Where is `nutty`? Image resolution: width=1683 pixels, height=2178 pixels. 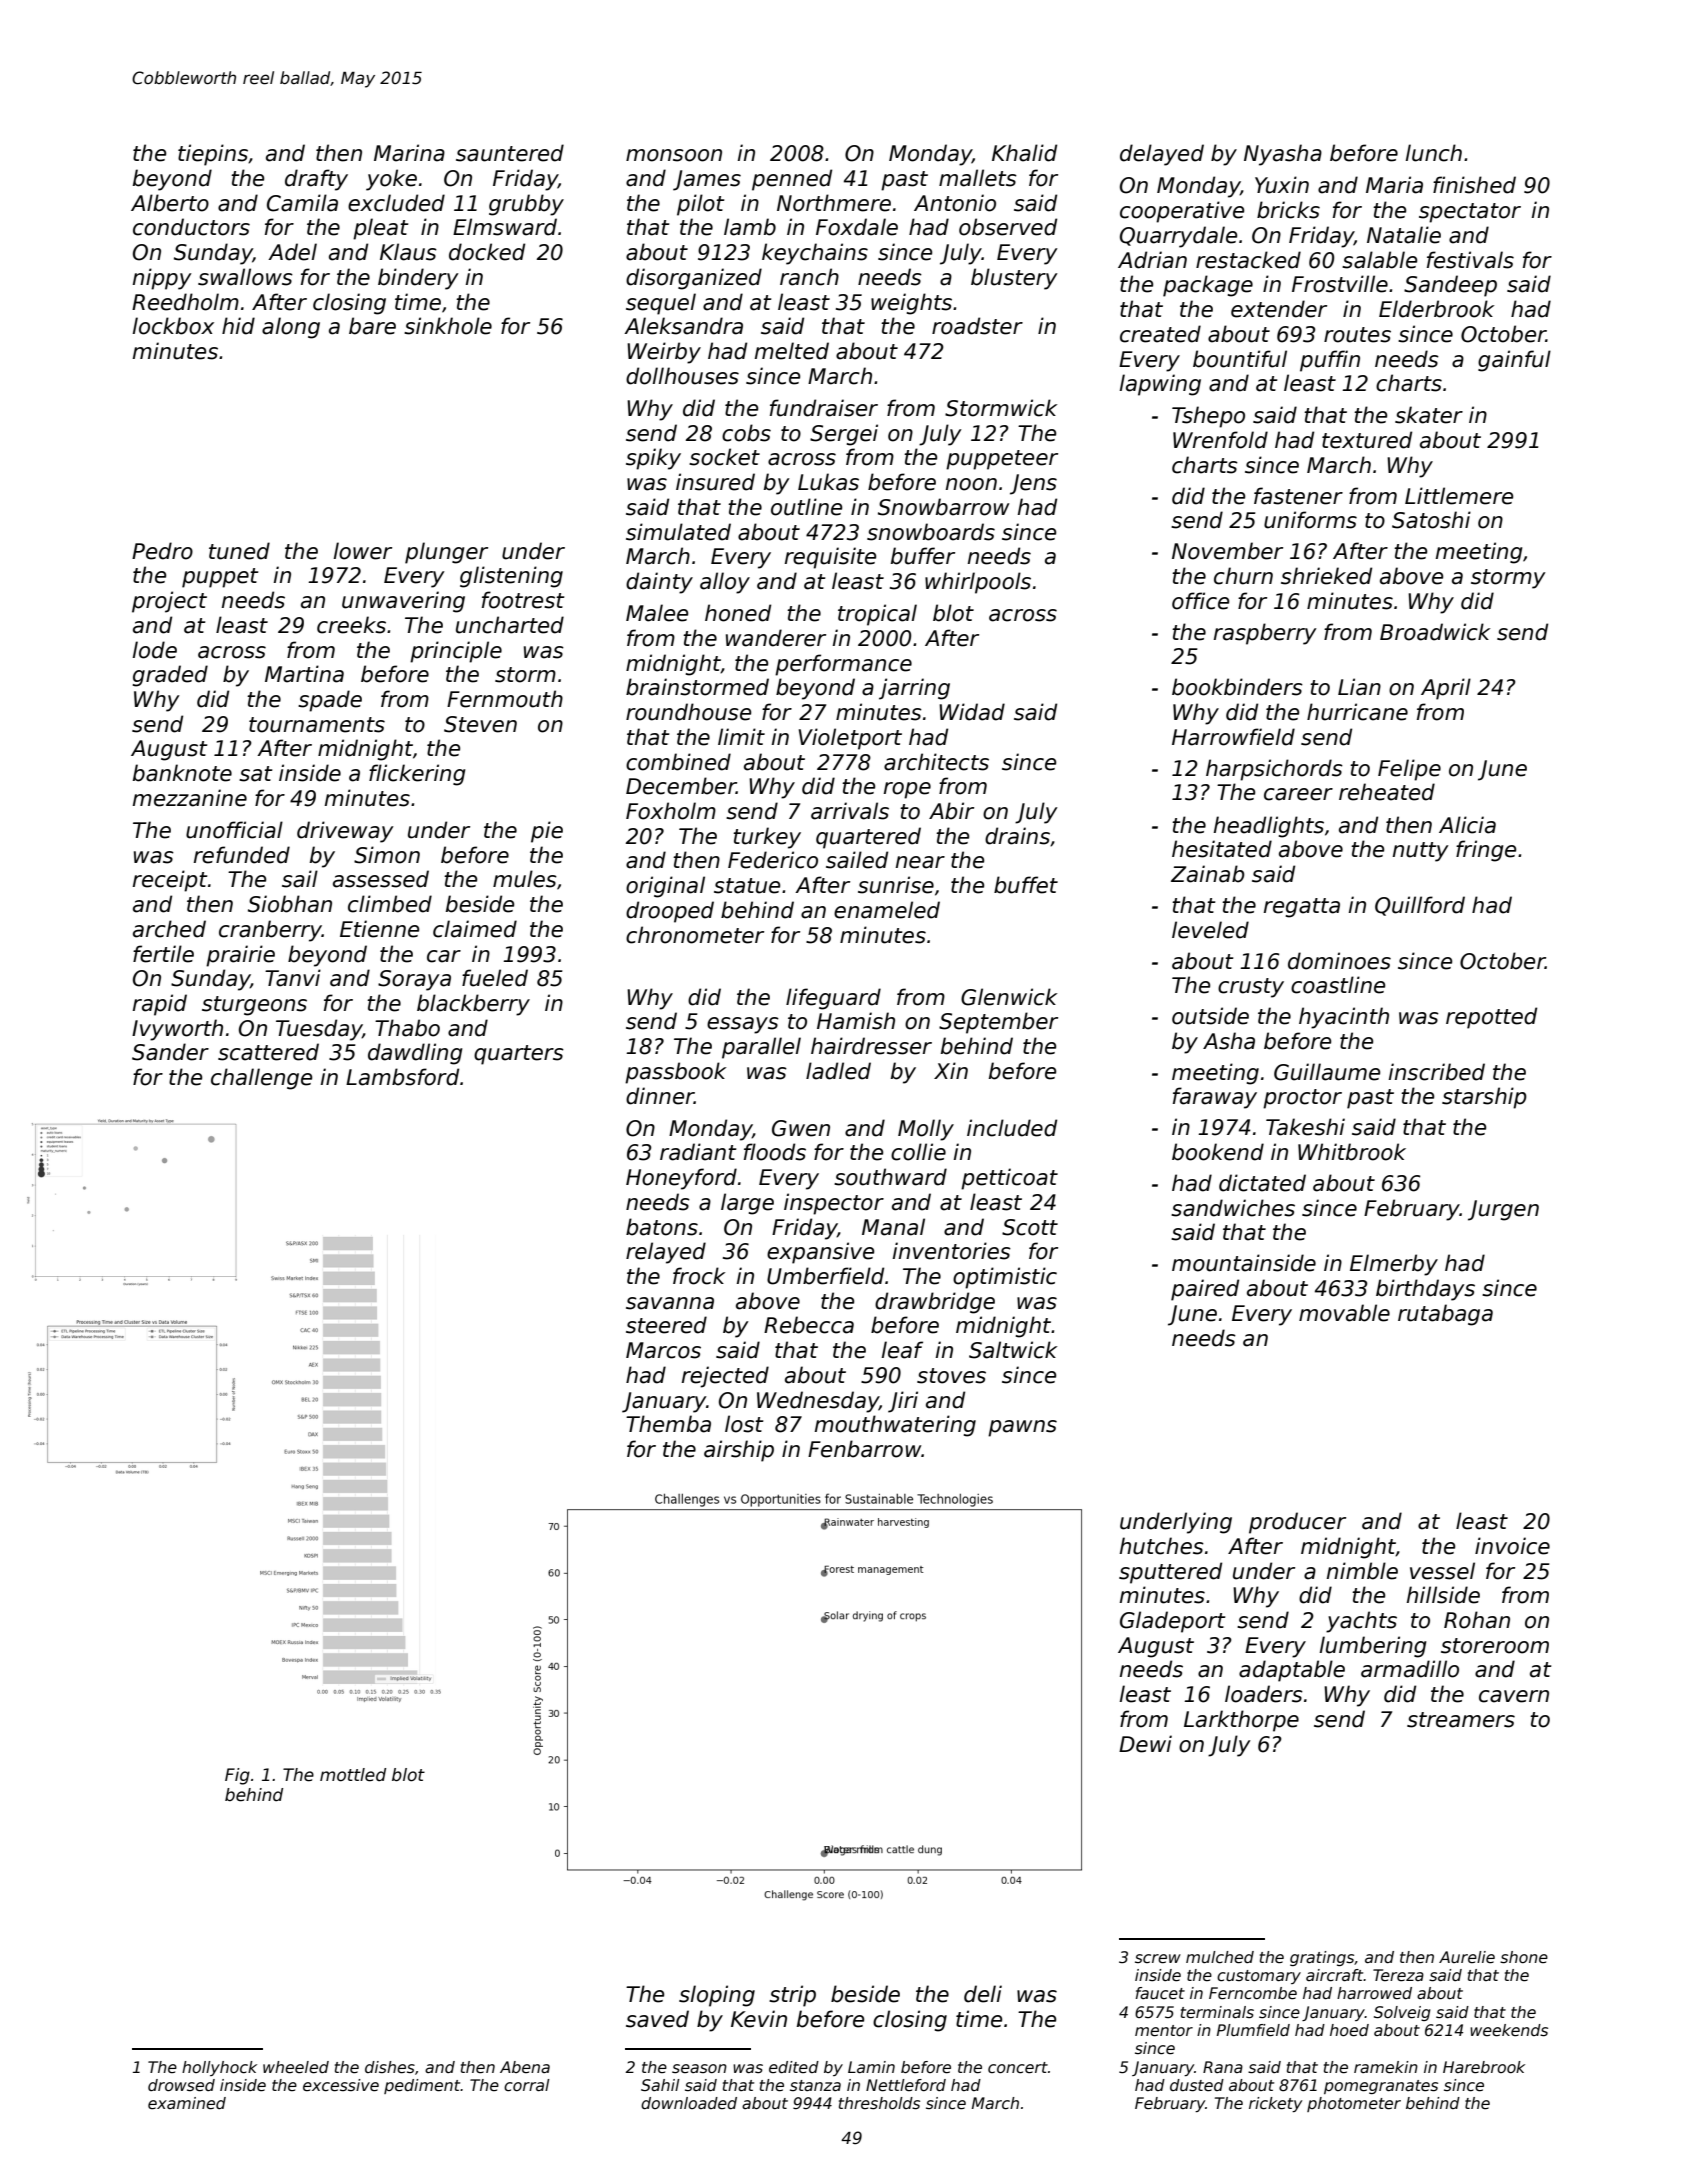
nutty is located at coordinates (1421, 852).
